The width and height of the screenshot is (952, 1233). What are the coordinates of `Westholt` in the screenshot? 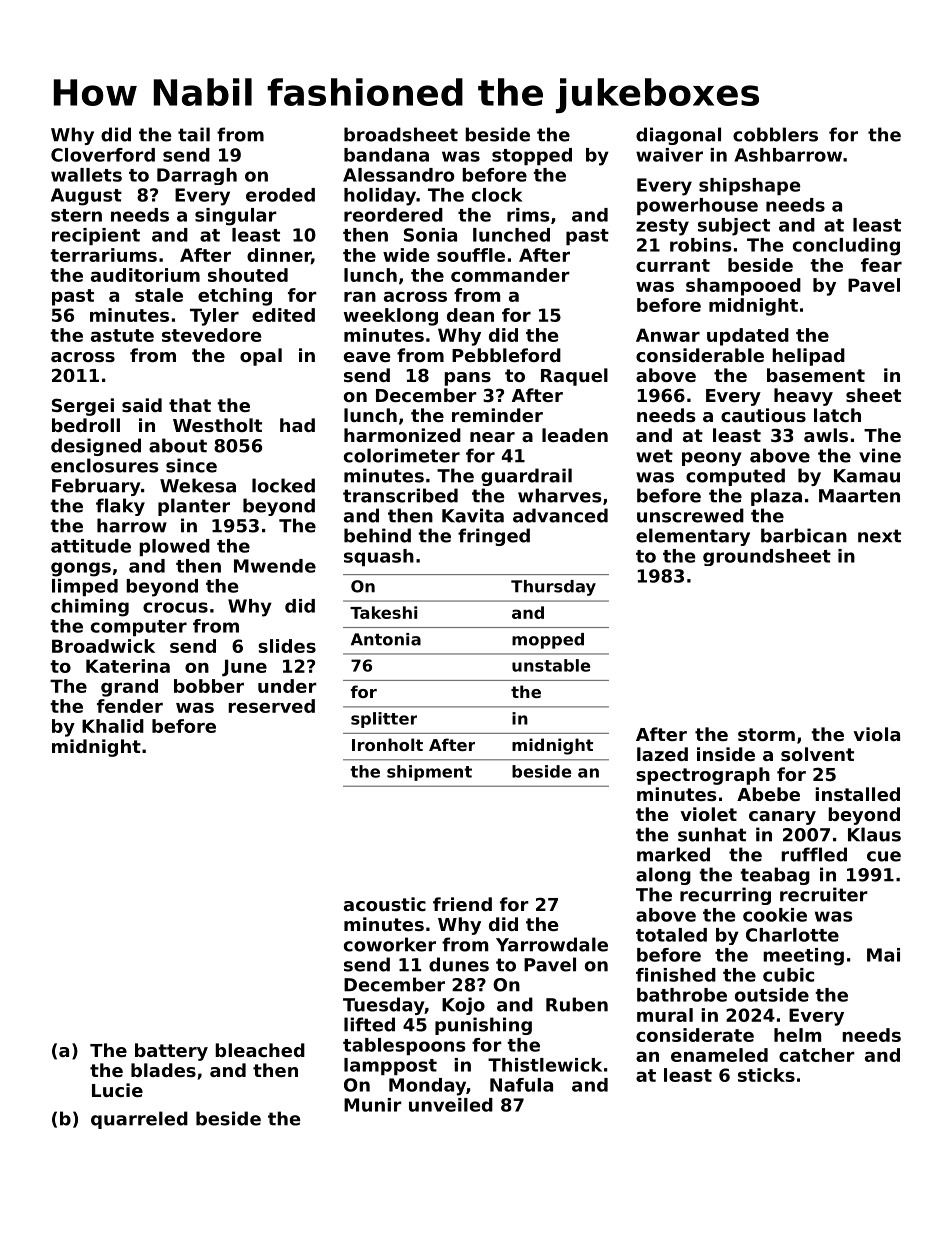 It's located at (217, 425).
